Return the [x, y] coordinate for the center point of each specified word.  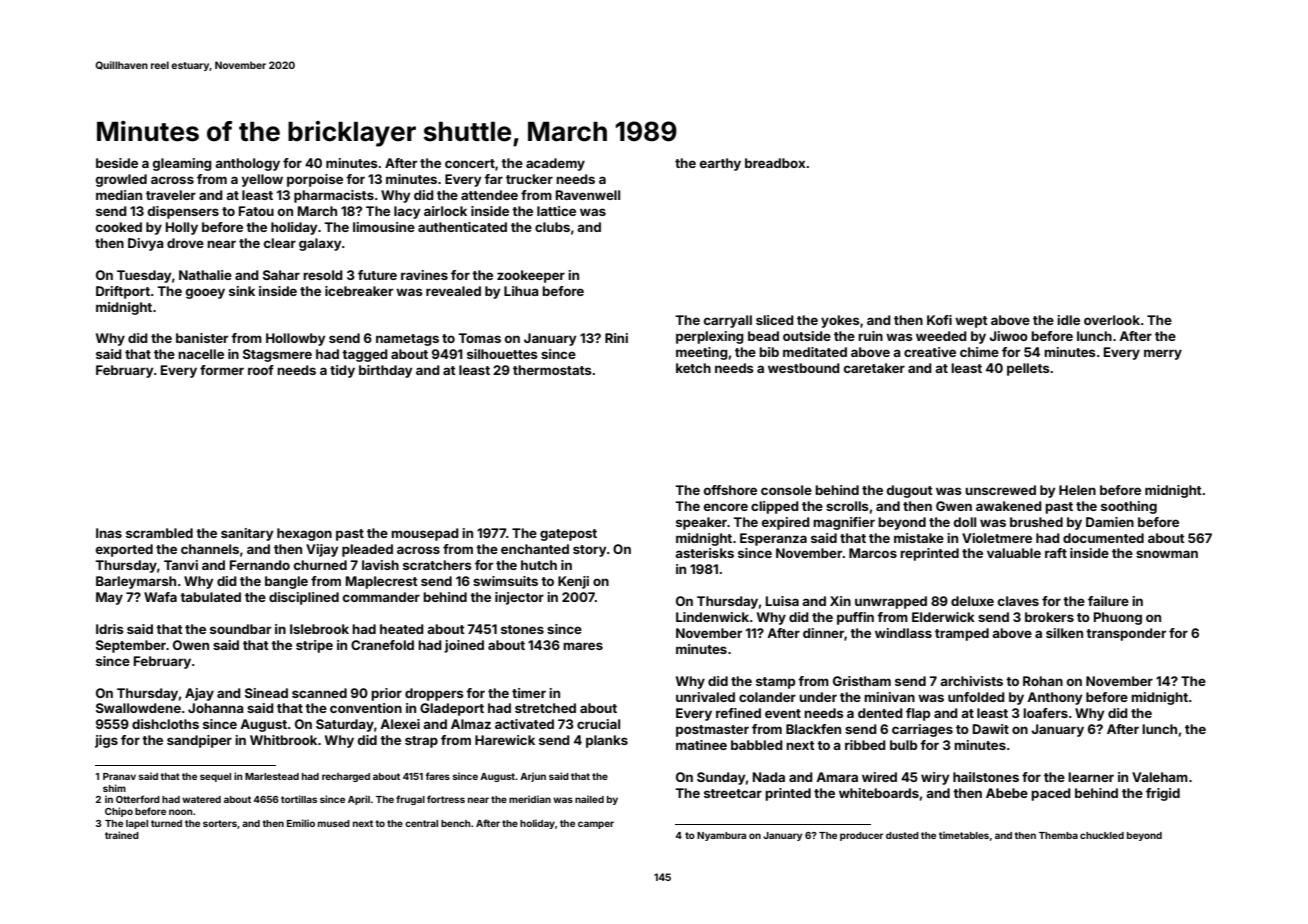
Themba [1058, 835]
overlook [1112, 320]
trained [122, 835]
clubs [552, 227]
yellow [262, 180]
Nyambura [721, 836]
